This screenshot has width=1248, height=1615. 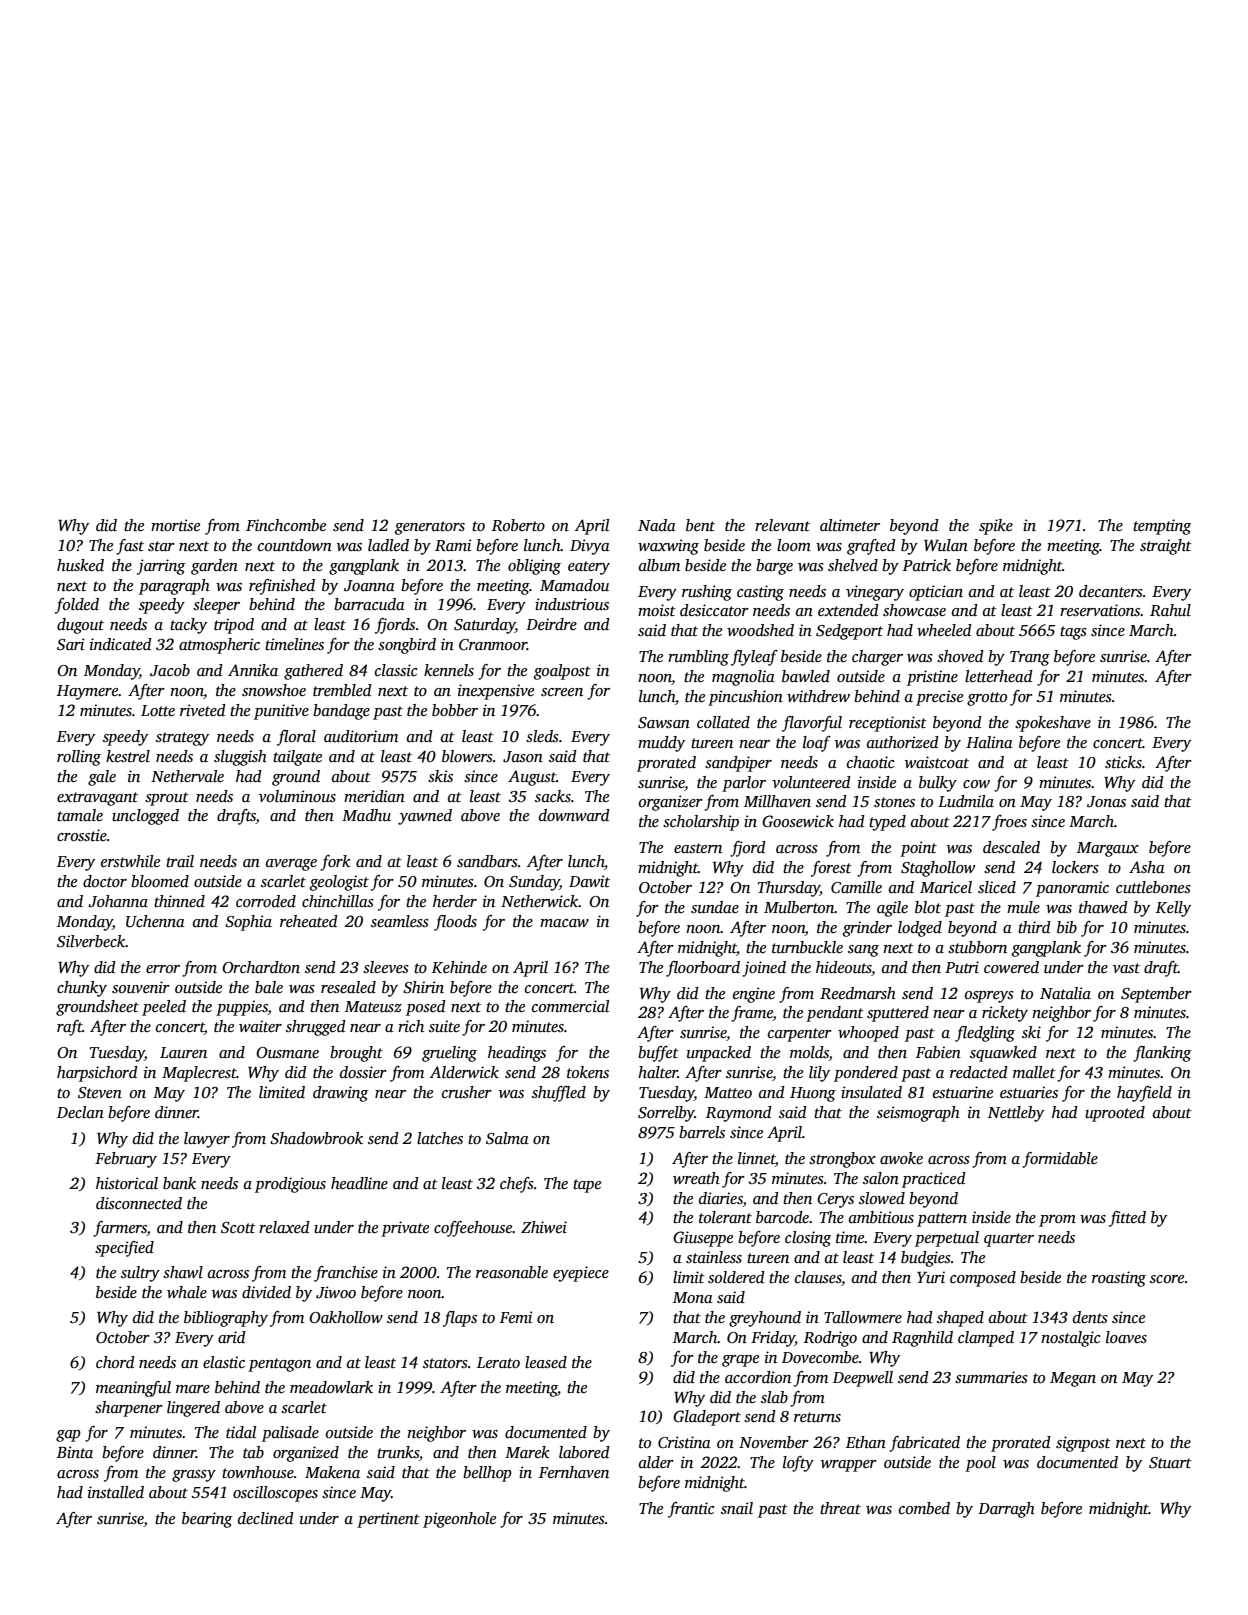 What do you see at coordinates (1126, 1337) in the screenshot?
I see `loaves` at bounding box center [1126, 1337].
